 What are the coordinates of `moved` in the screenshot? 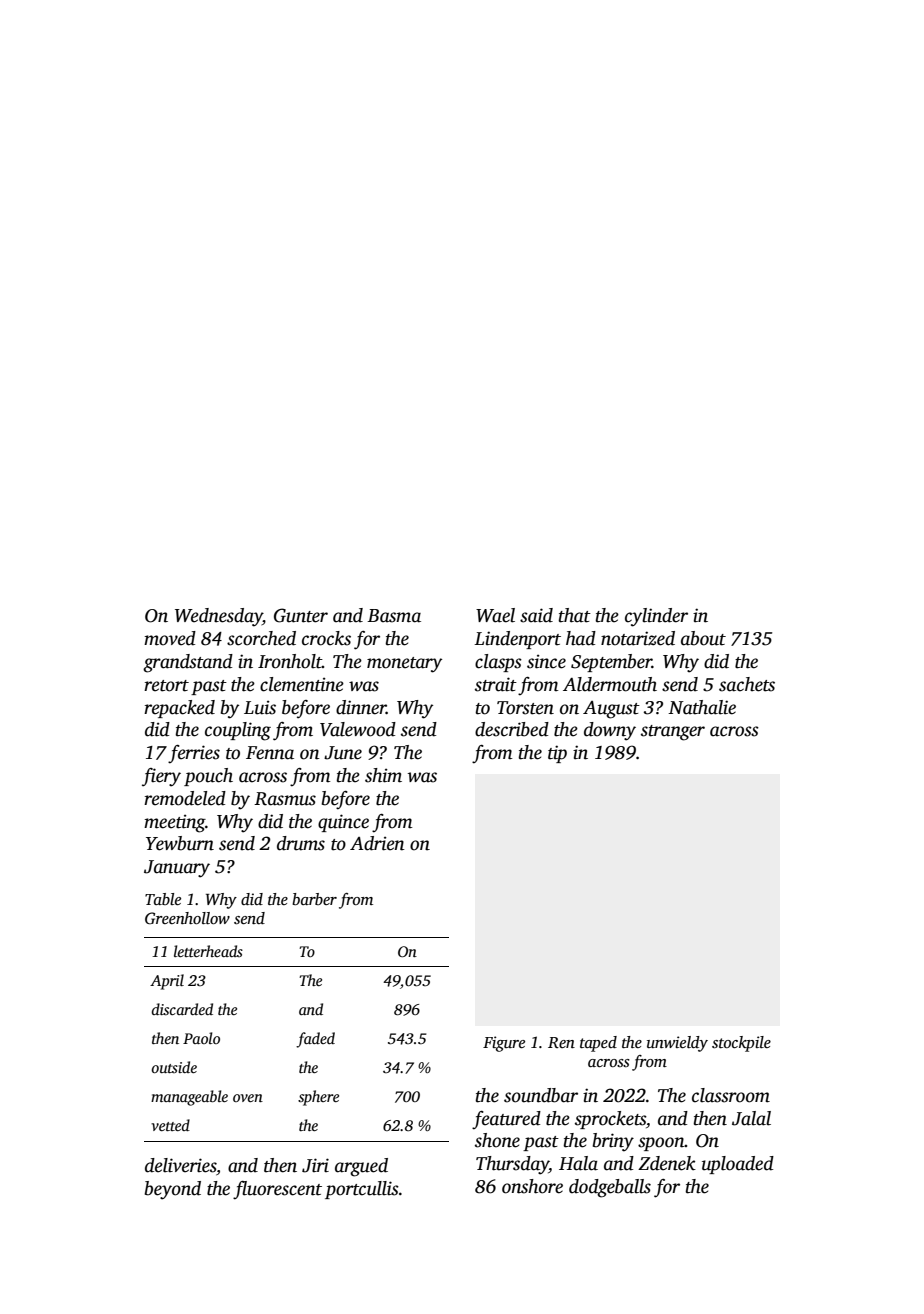 It's located at (170, 638).
